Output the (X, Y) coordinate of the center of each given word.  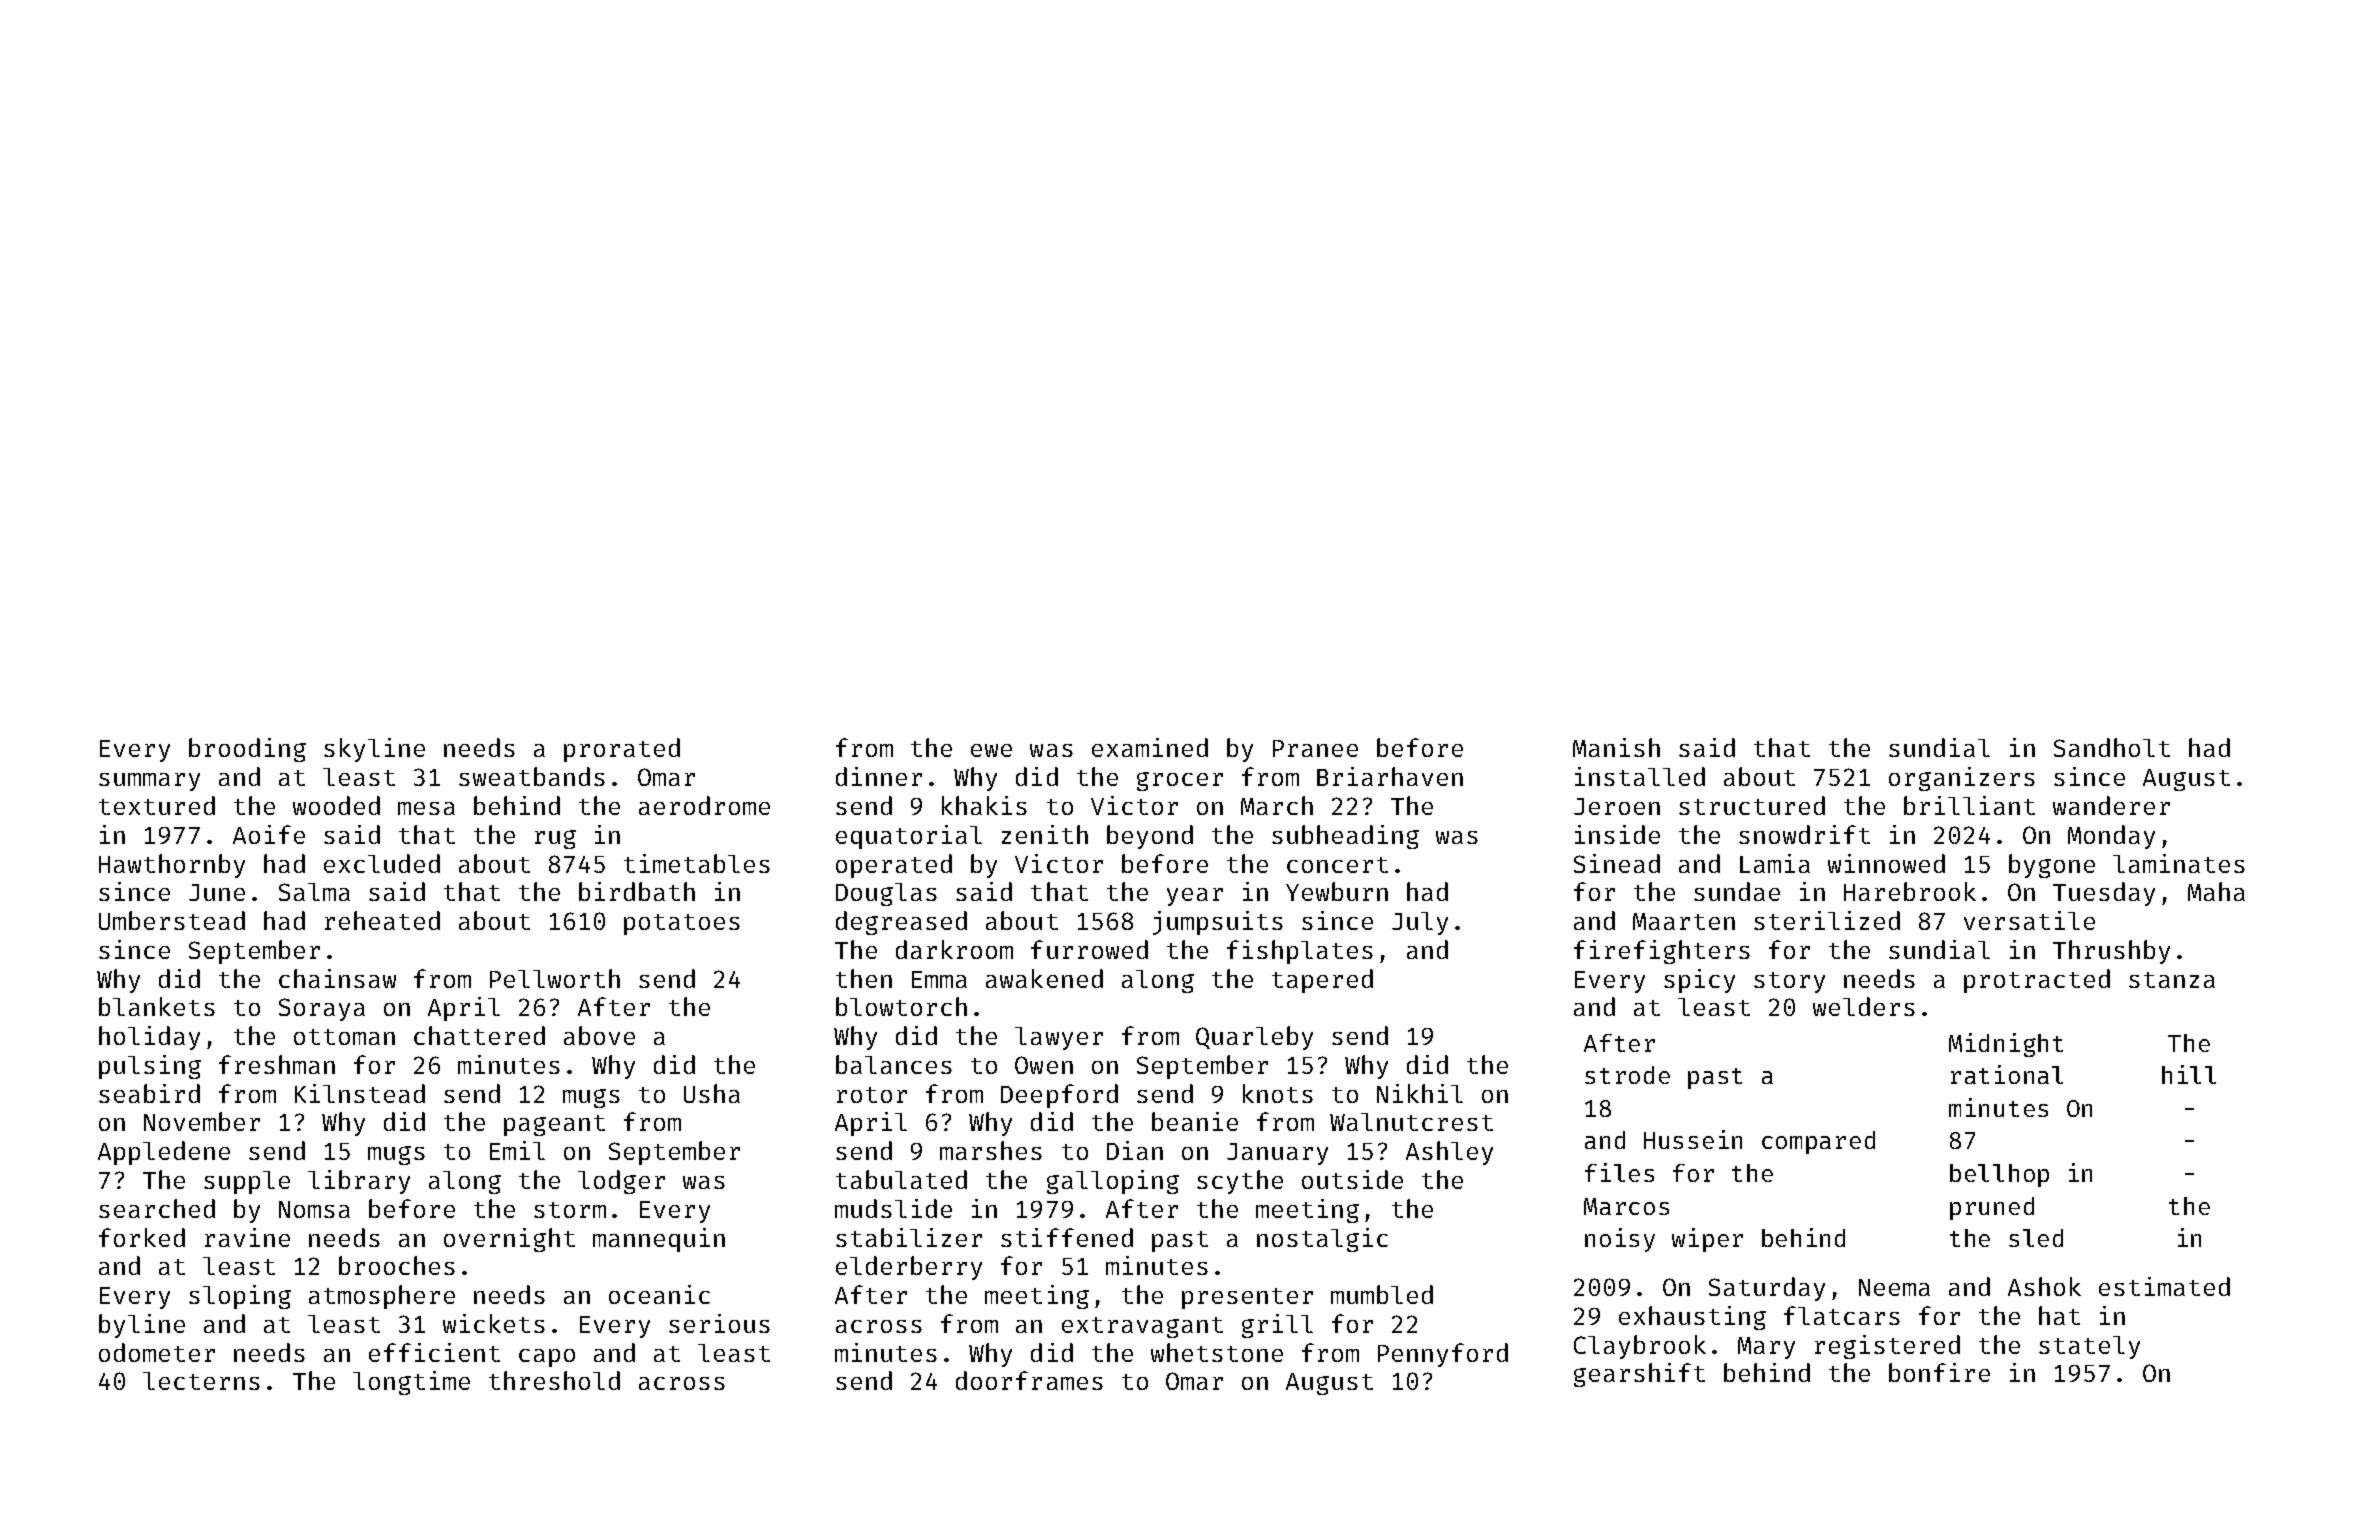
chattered (479, 1035)
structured (1752, 805)
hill (2189, 1074)
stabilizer (909, 1237)
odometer (157, 1352)
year (1195, 897)
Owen (1044, 1065)
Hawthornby (172, 866)
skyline (374, 750)
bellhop (1999, 1175)
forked (142, 1237)
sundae (1737, 891)
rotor (872, 1095)
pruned (1992, 1208)
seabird (149, 1093)
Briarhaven (1390, 776)
